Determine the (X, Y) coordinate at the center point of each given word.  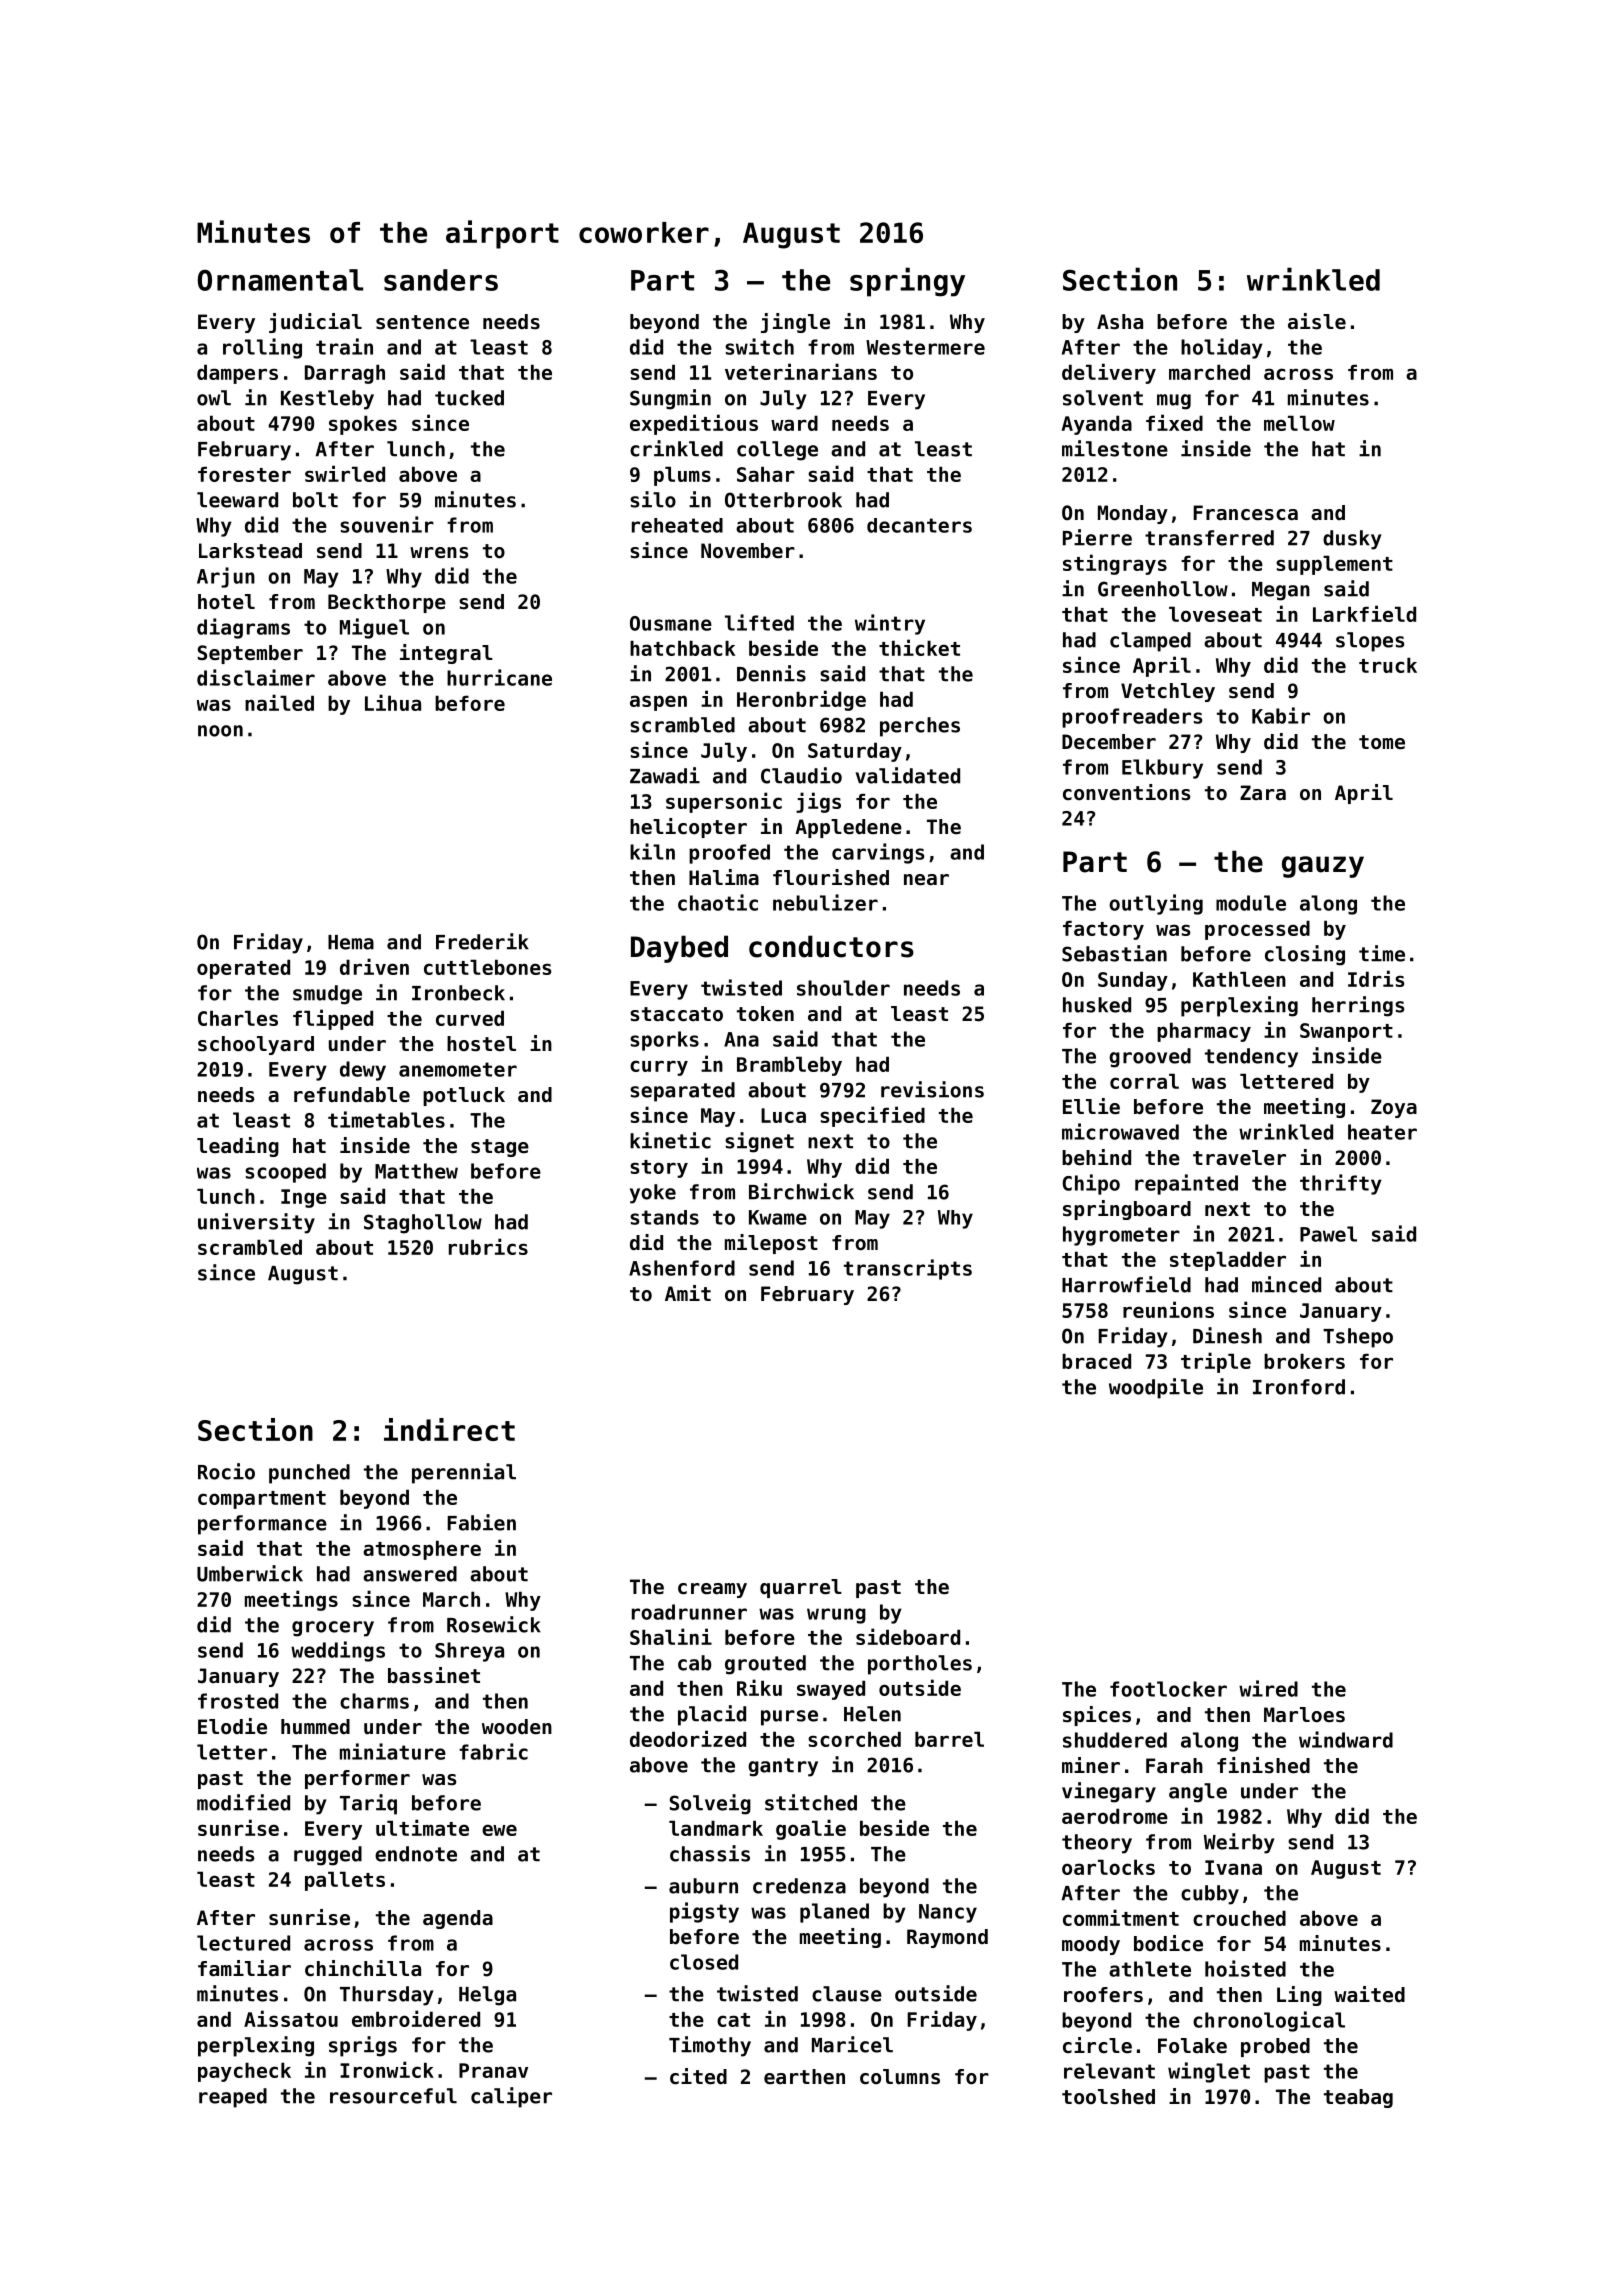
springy (907, 282)
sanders (441, 280)
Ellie (1091, 1106)
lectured (243, 1943)
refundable (352, 1095)
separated (682, 1092)
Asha (1120, 322)
